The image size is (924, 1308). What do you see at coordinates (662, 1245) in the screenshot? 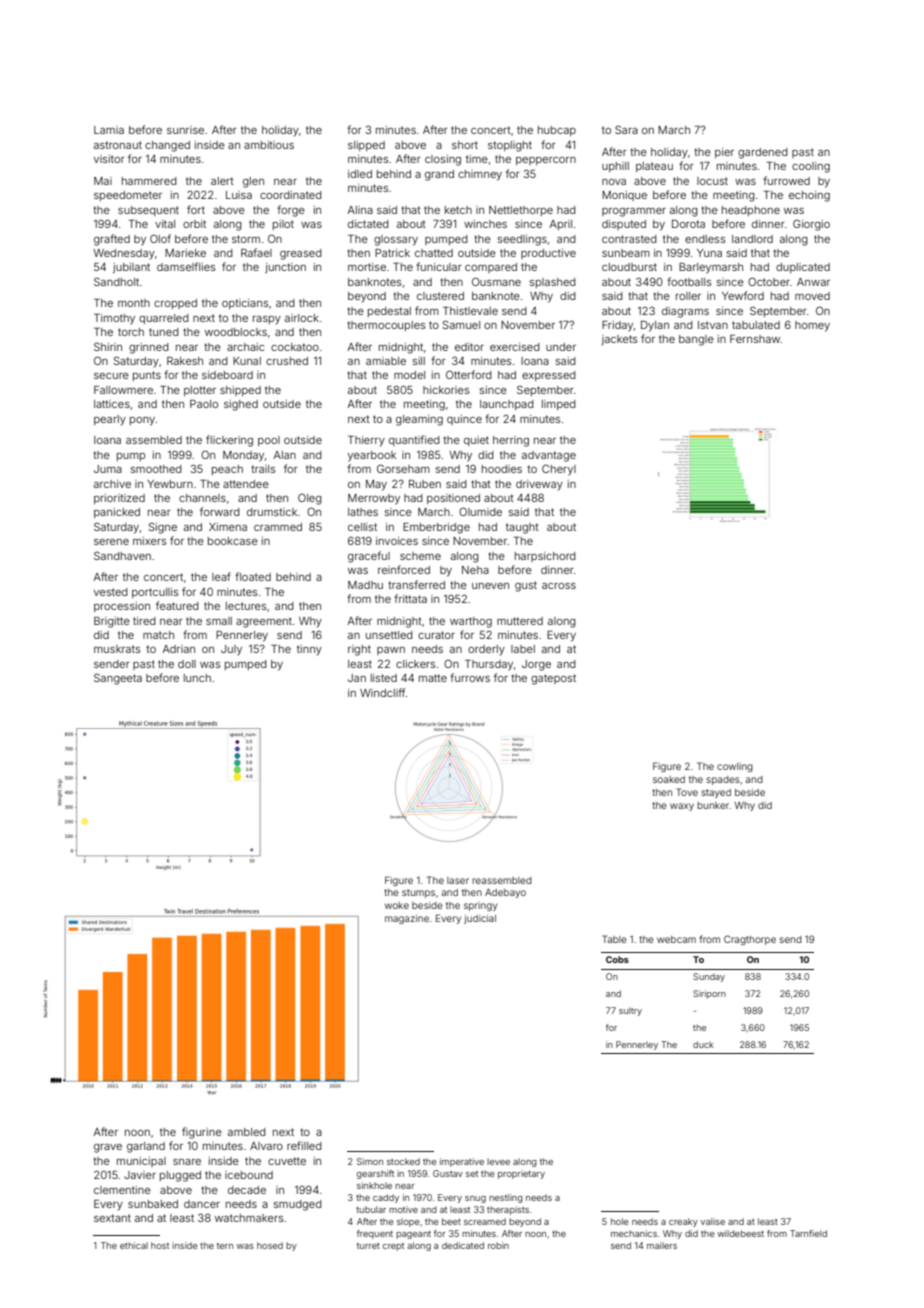
I see `mailers` at bounding box center [662, 1245].
